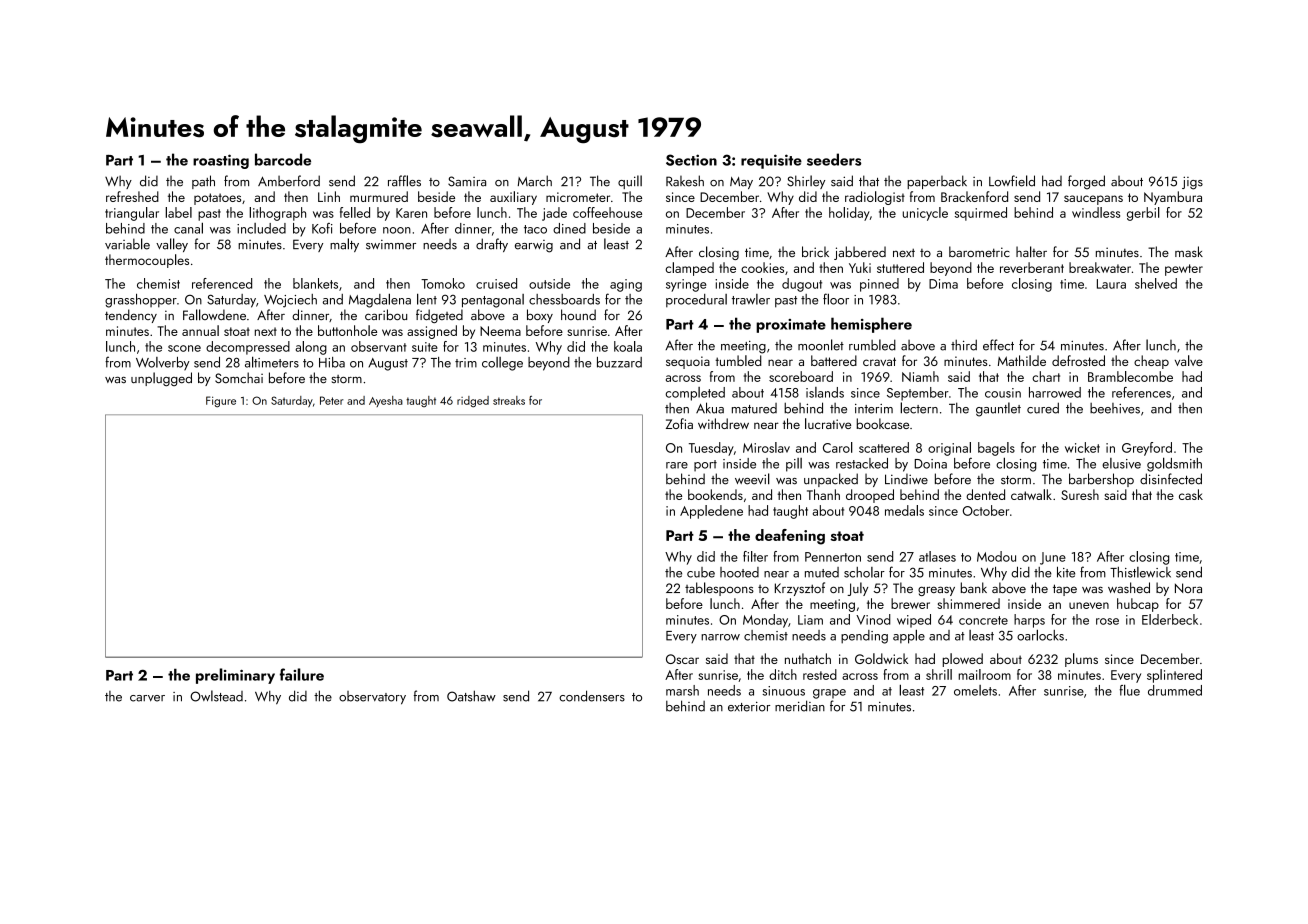 Image resolution: width=1308 pixels, height=924 pixels. I want to click on mask, so click(1189, 251).
